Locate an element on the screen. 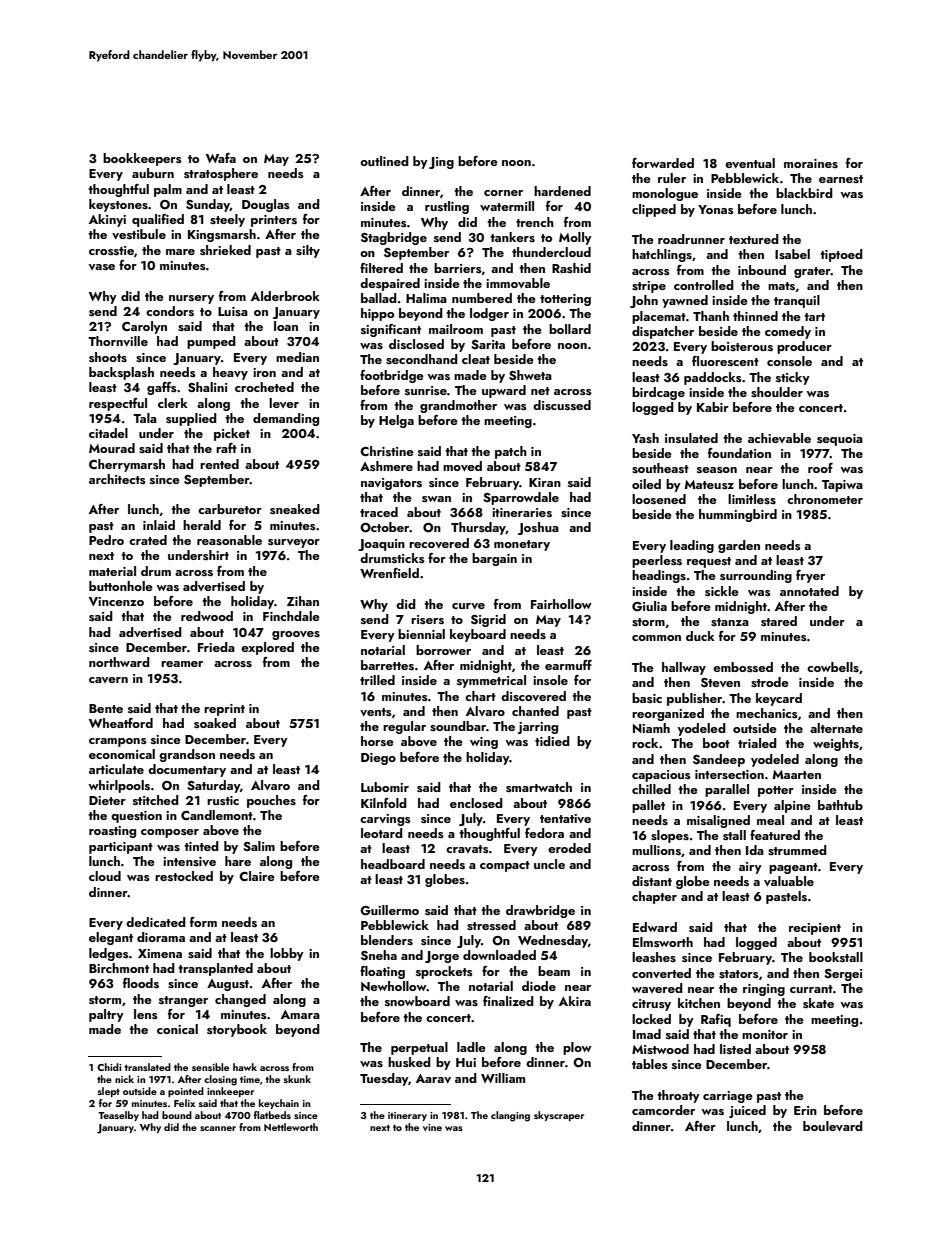 This screenshot has width=952, height=1233. camcorder is located at coordinates (663, 1110).
